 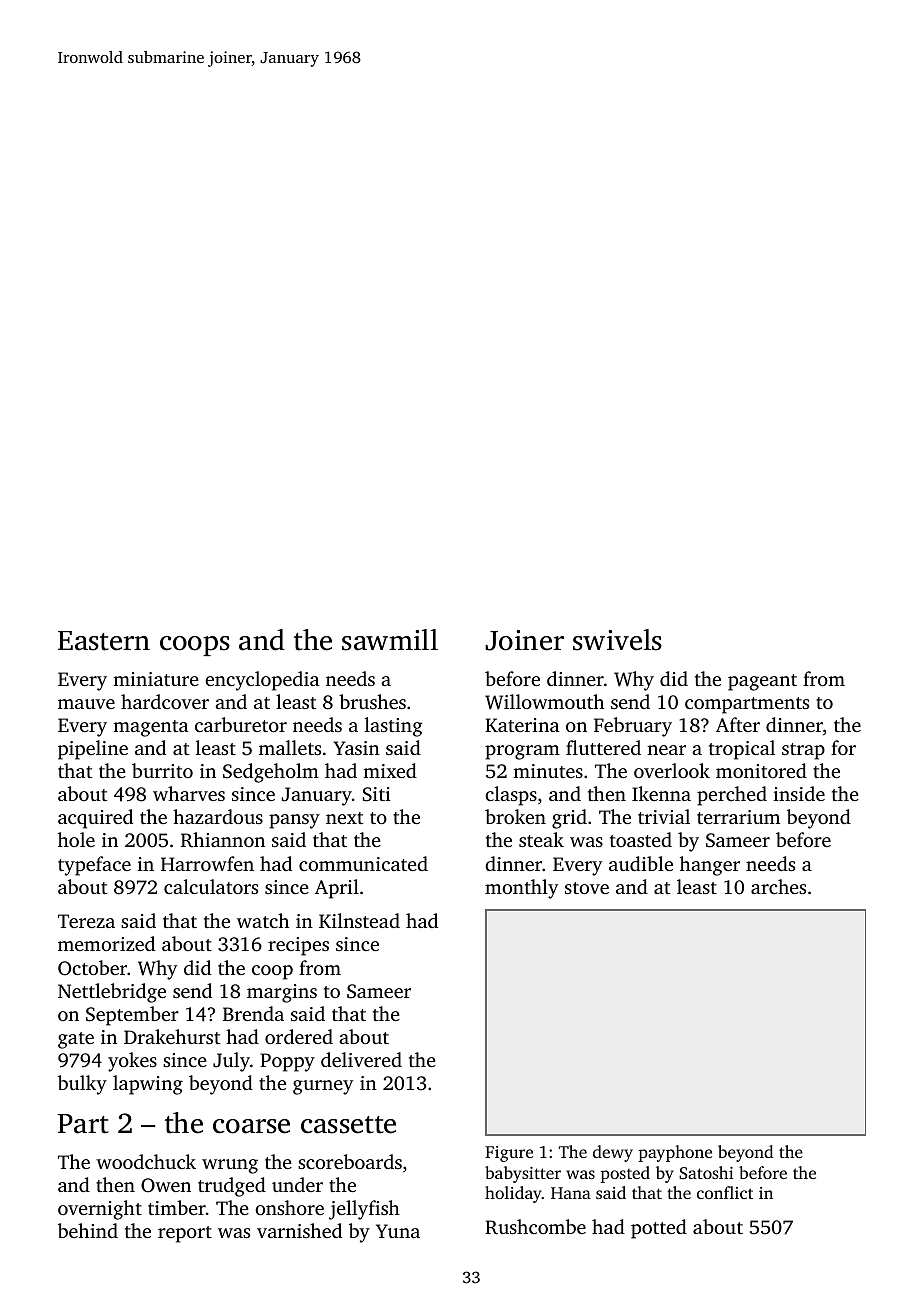 What do you see at coordinates (762, 682) in the image?
I see `pageant` at bounding box center [762, 682].
